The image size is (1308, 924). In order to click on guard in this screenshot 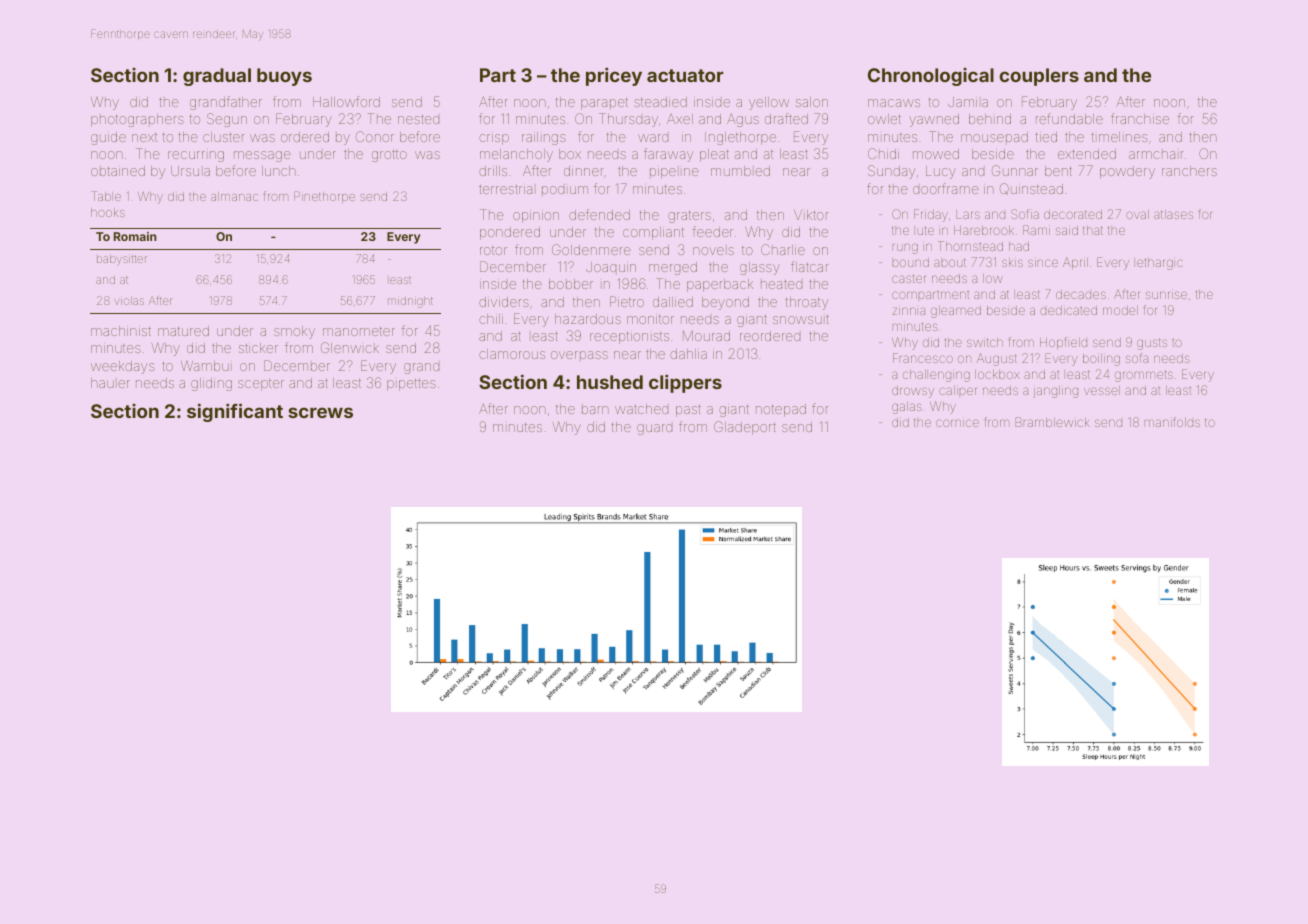, I will do `click(654, 429)`.
